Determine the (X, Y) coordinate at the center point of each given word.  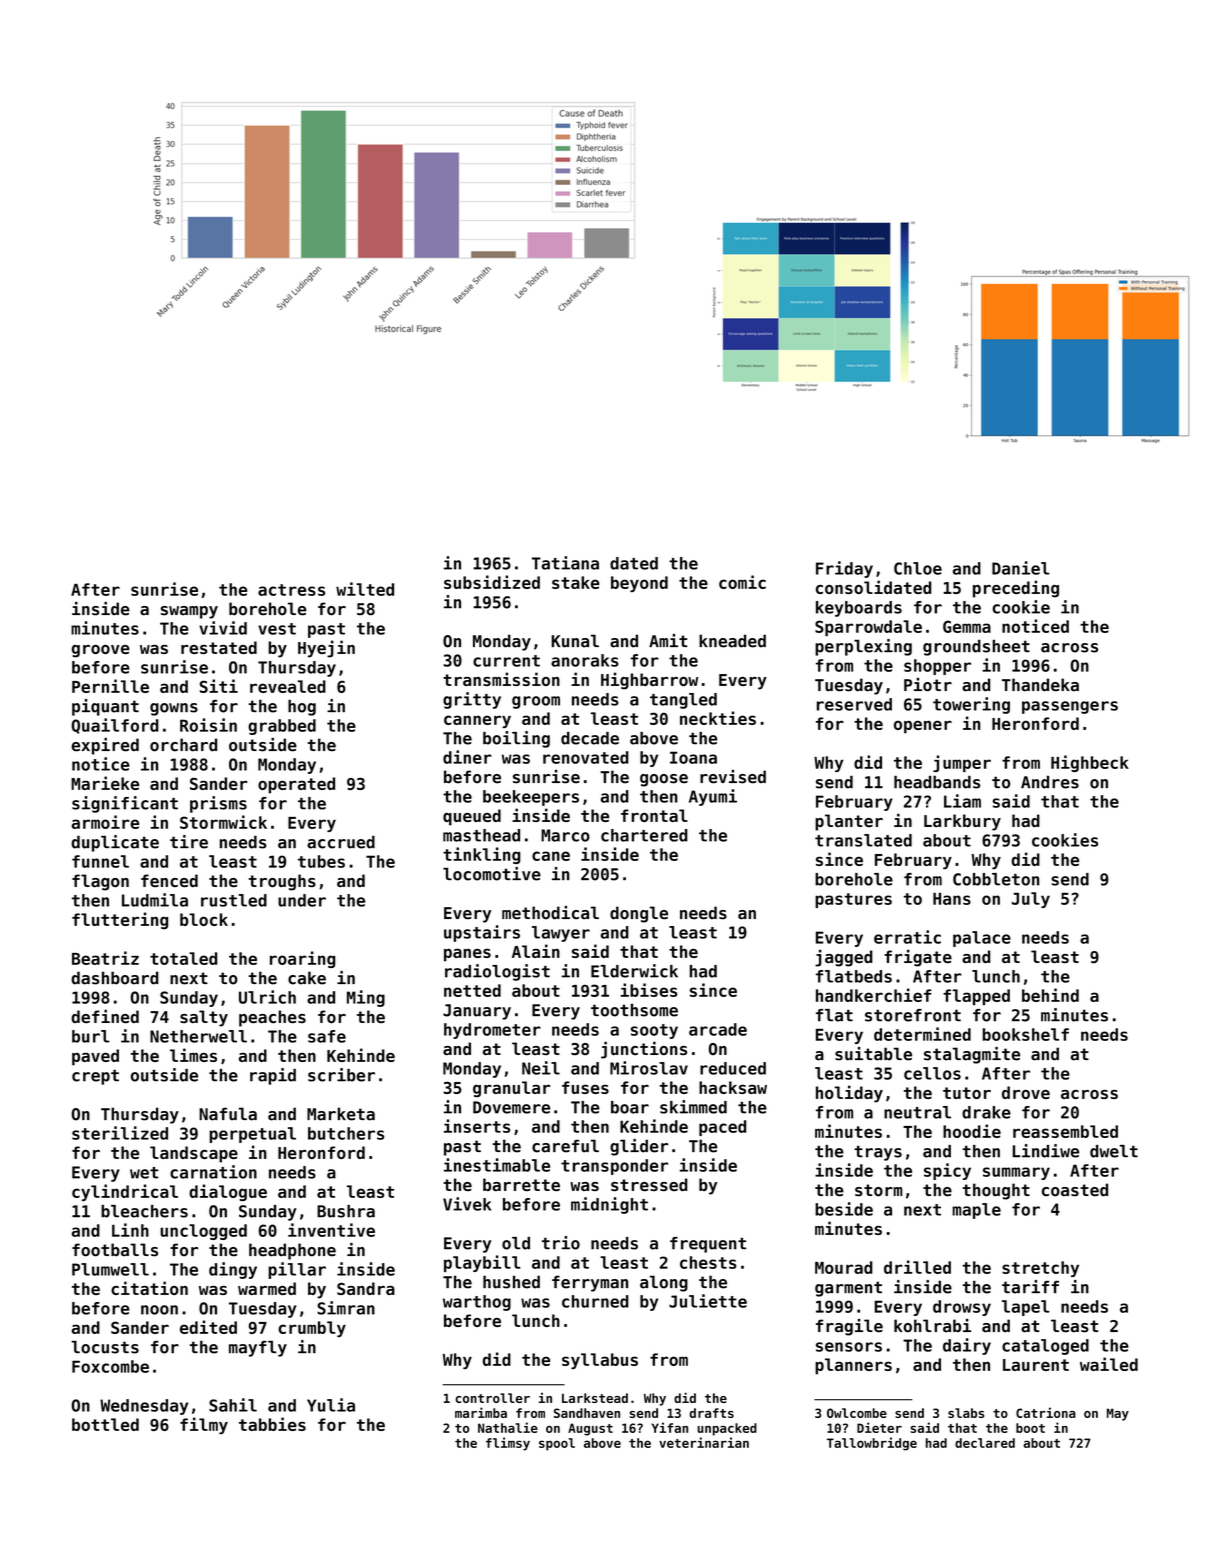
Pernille (110, 686)
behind (1050, 995)
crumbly (312, 1329)
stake (576, 582)
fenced (169, 880)
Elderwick (634, 971)
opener (923, 727)
